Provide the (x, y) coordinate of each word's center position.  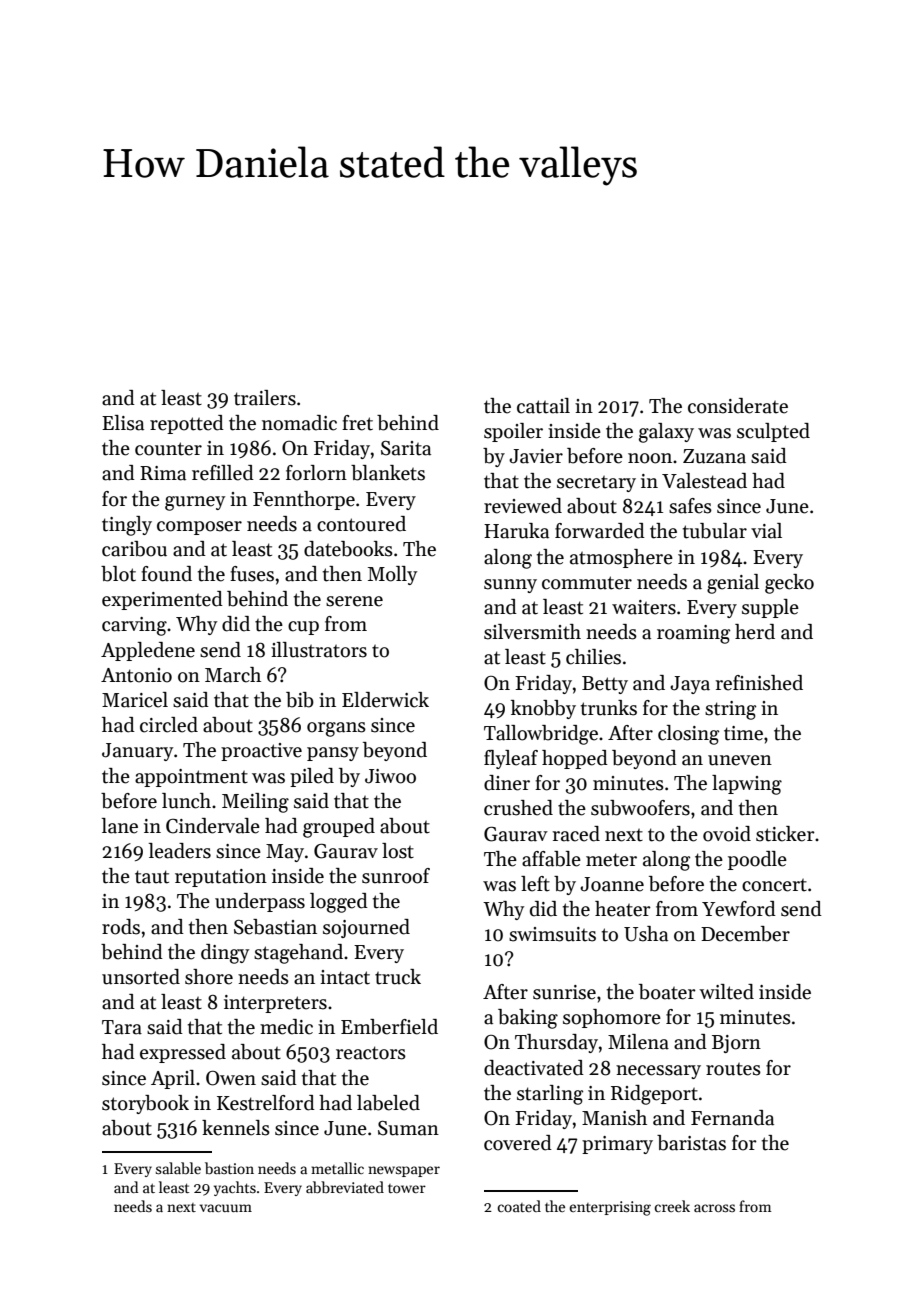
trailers (265, 398)
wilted (726, 992)
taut (152, 877)
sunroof (396, 876)
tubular (715, 531)
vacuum (225, 1208)
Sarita (406, 448)
